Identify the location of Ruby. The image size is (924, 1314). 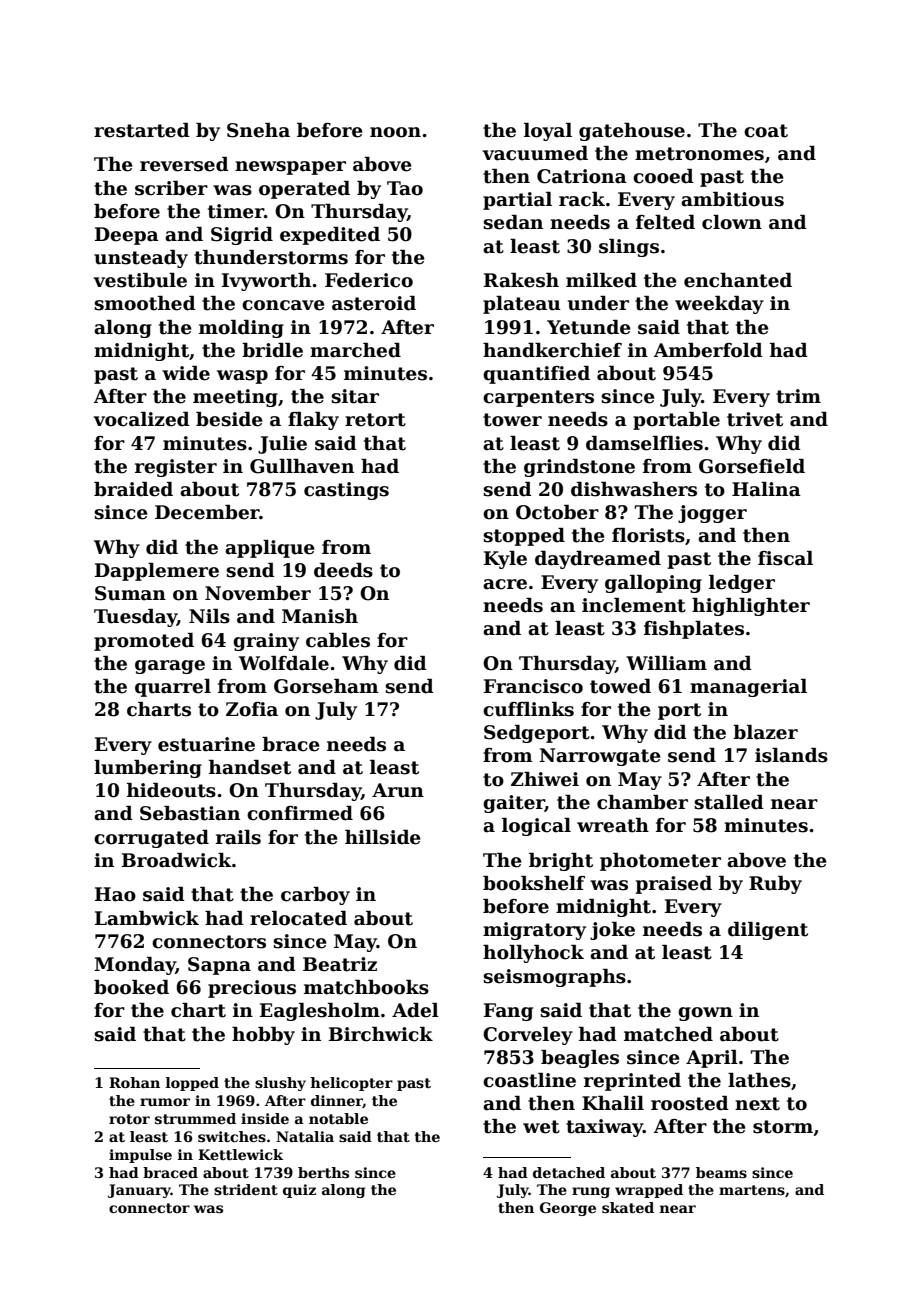
(775, 885).
